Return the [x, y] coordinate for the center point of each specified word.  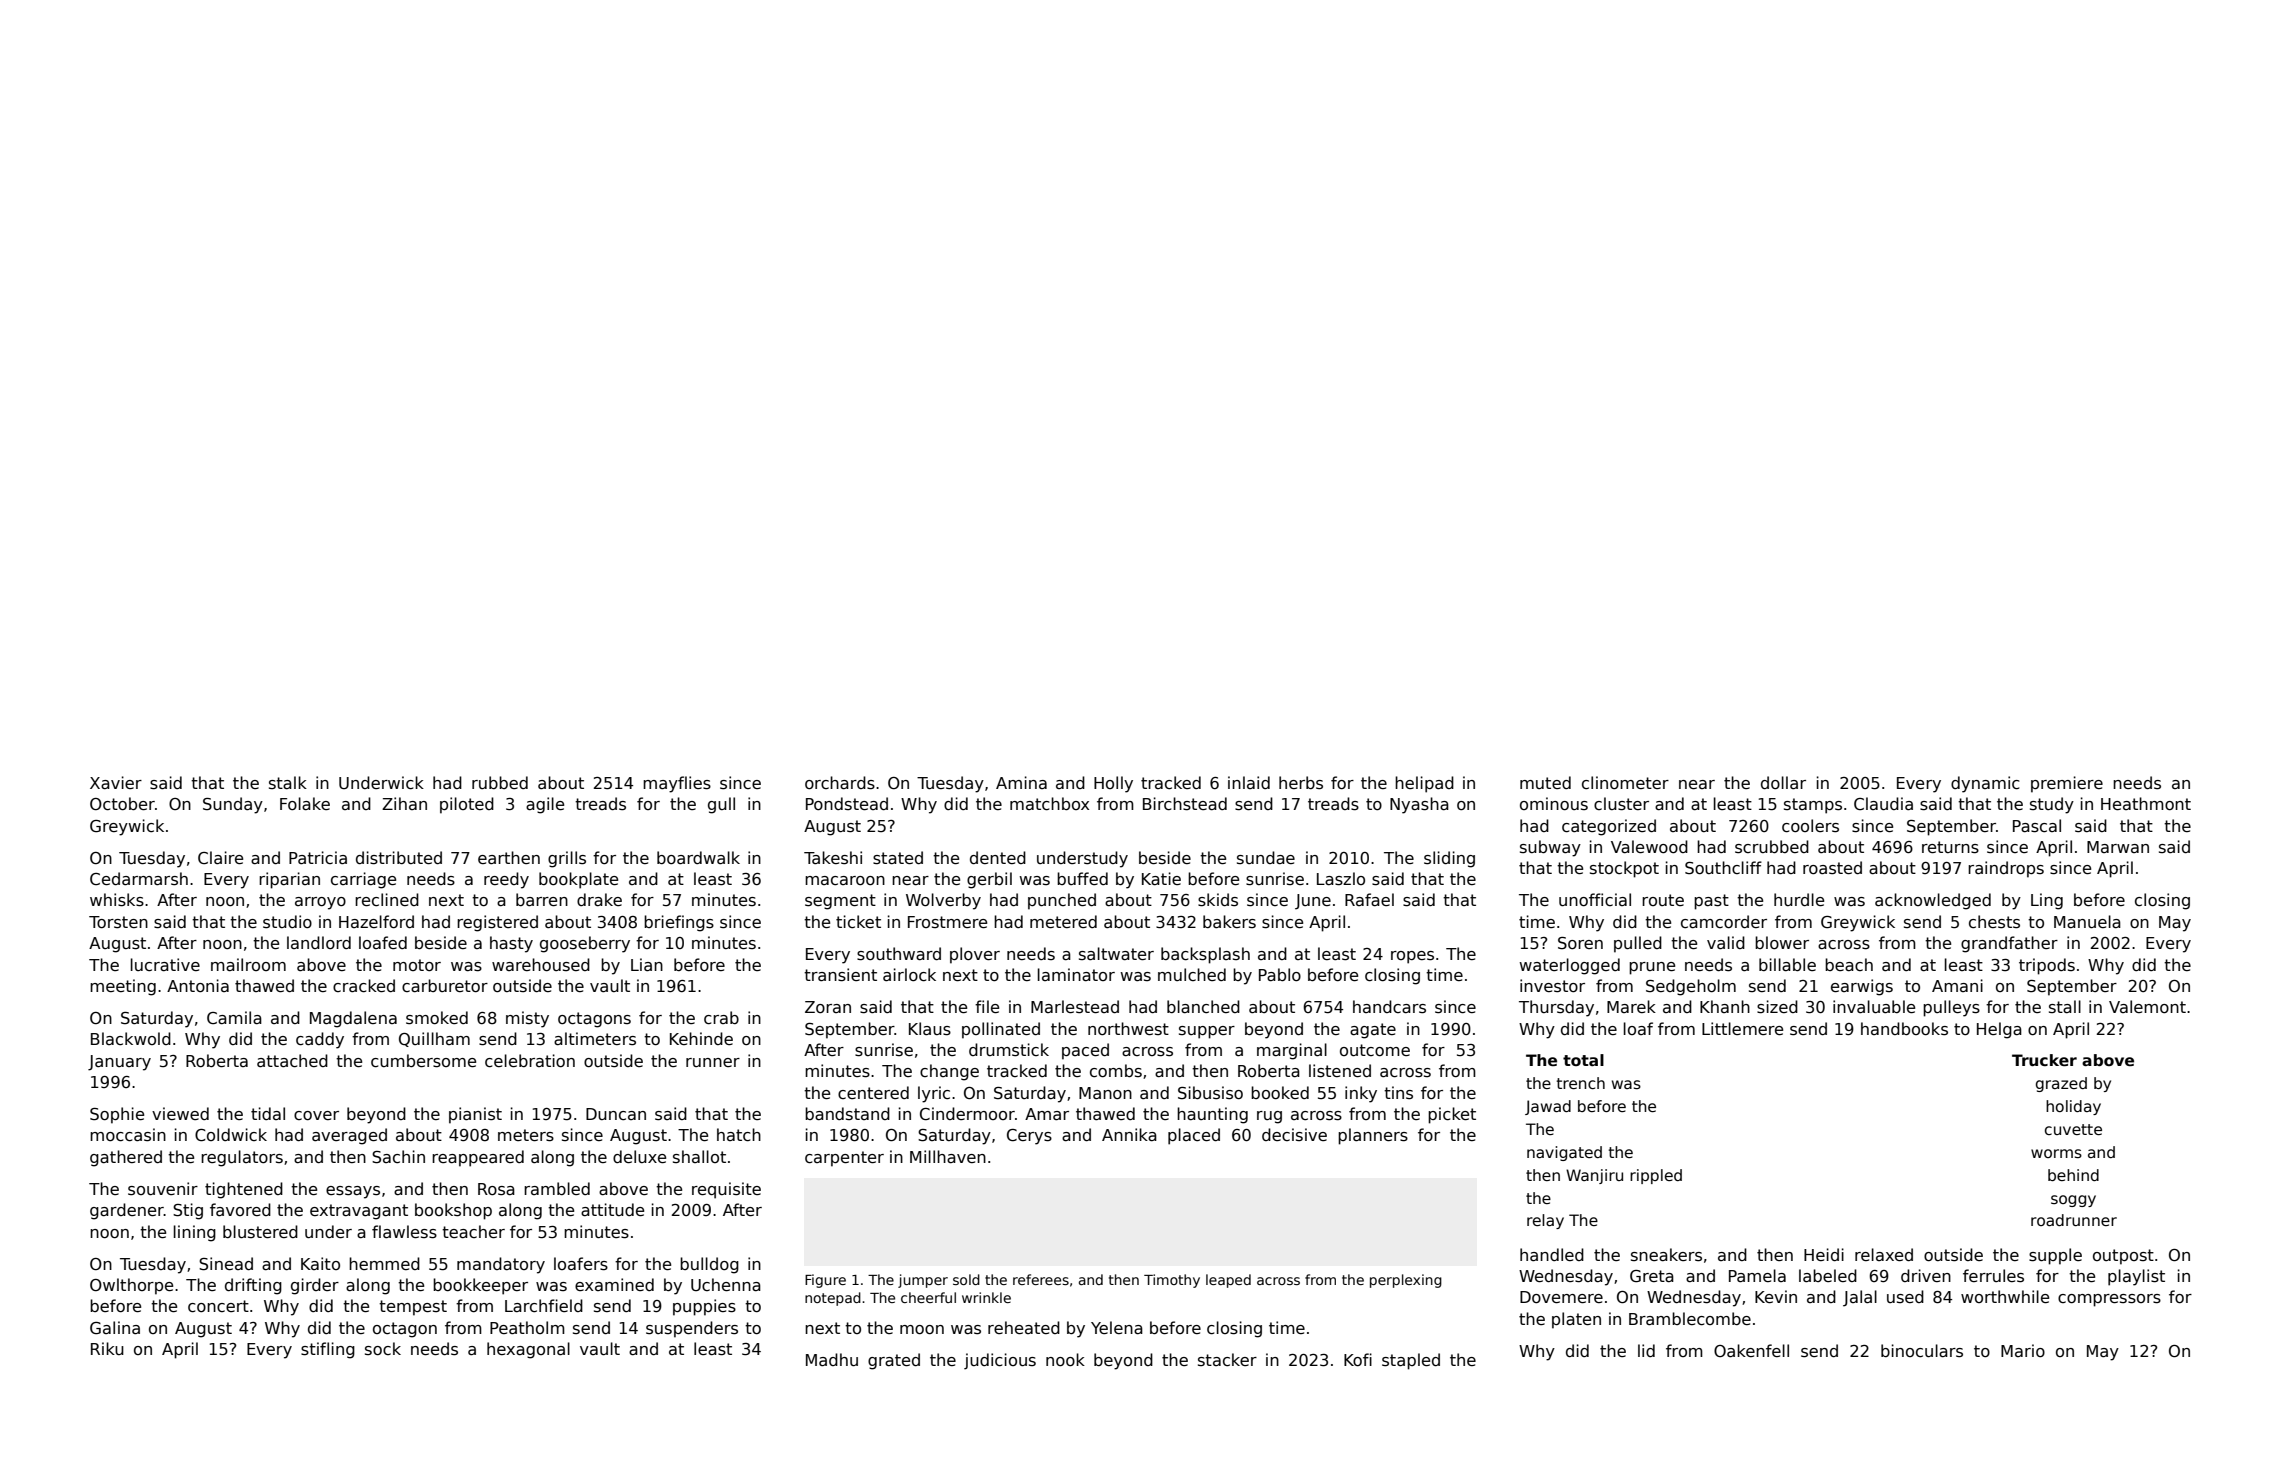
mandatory [501, 1265]
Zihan [404, 803]
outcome [1375, 1050]
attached [292, 1061]
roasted [1832, 868]
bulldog [709, 1265]
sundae [1266, 857]
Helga [1999, 1030]
